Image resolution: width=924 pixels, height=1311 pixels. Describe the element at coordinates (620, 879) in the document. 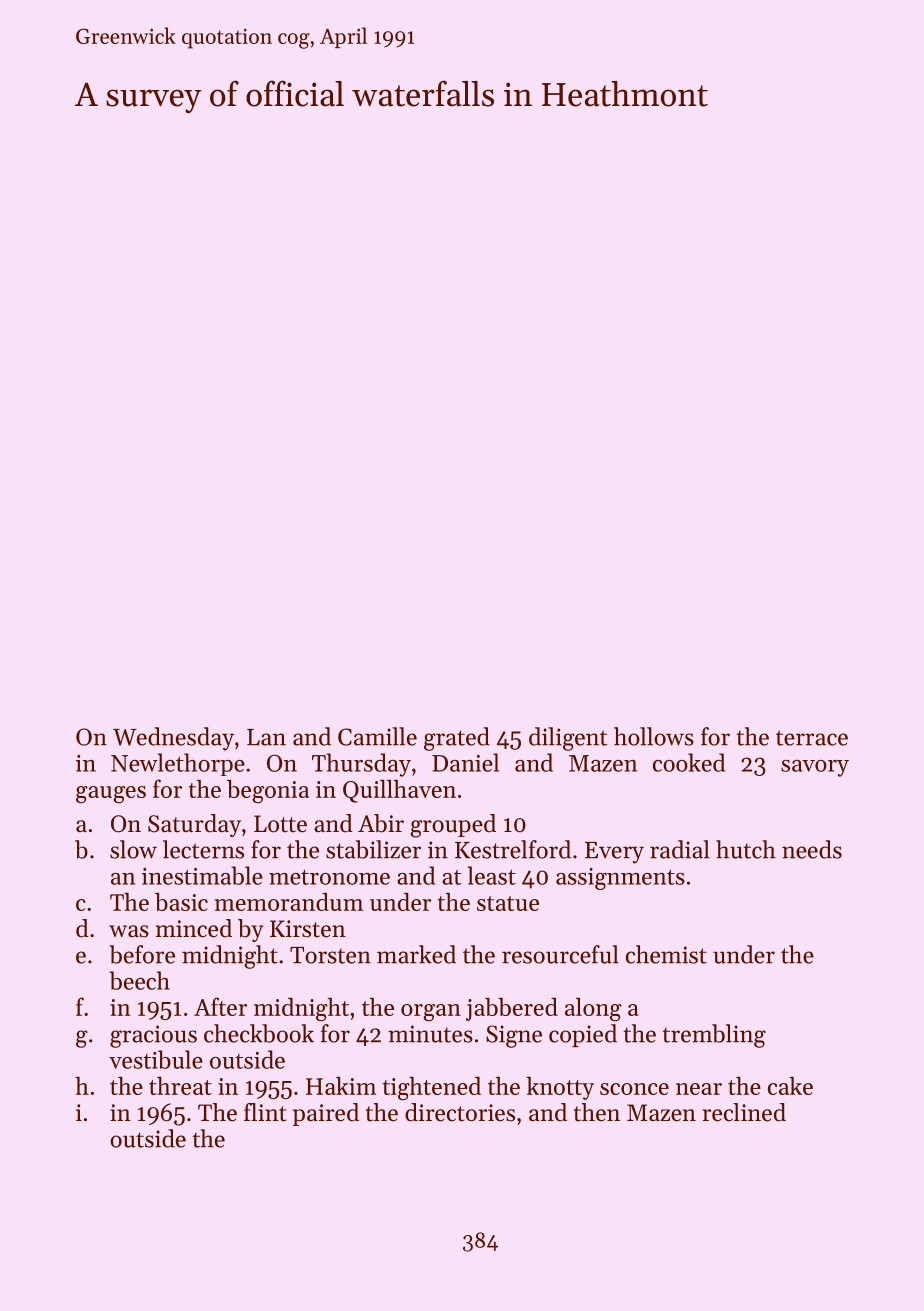

I see `assignments` at that location.
